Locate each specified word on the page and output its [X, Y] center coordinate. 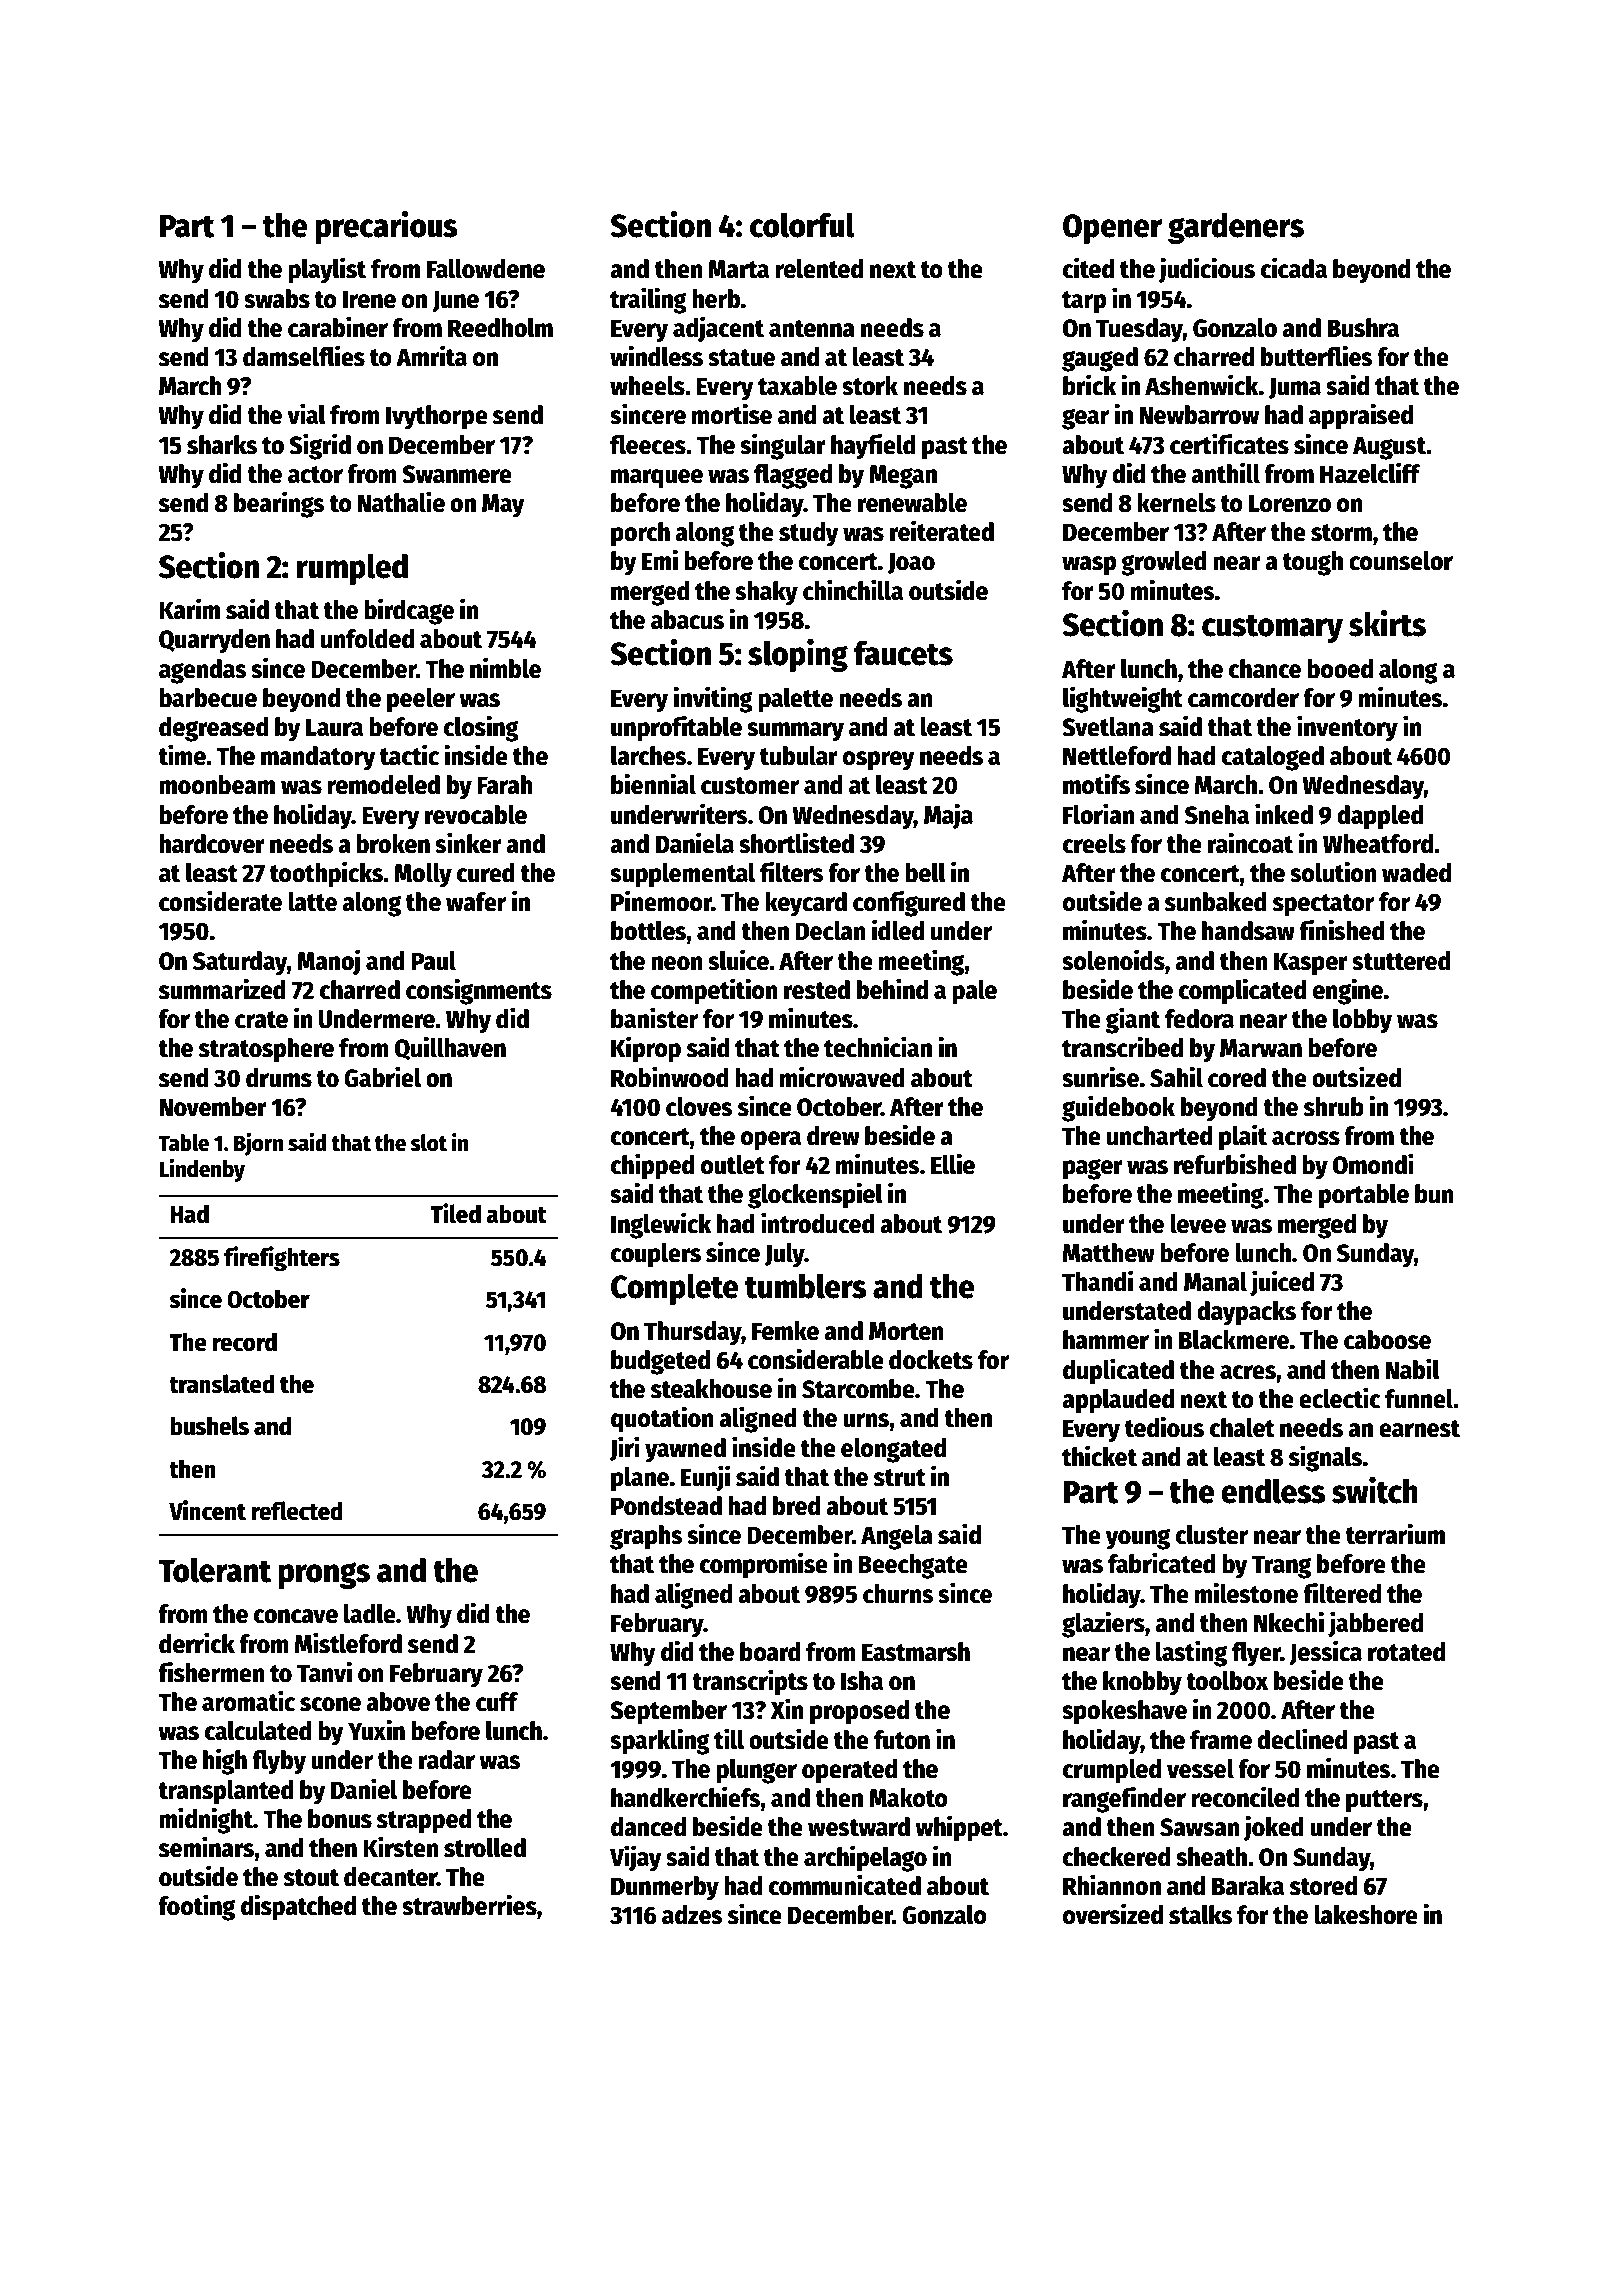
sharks [222, 445]
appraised [1361, 416]
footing [196, 1907]
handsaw [1248, 931]
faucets [903, 653]
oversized [1113, 1914]
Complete [675, 1289]
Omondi [1373, 1164]
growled [1164, 563]
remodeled [383, 785]
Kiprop [646, 1049]
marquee [657, 479]
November [213, 1107]
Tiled [455, 1213]
